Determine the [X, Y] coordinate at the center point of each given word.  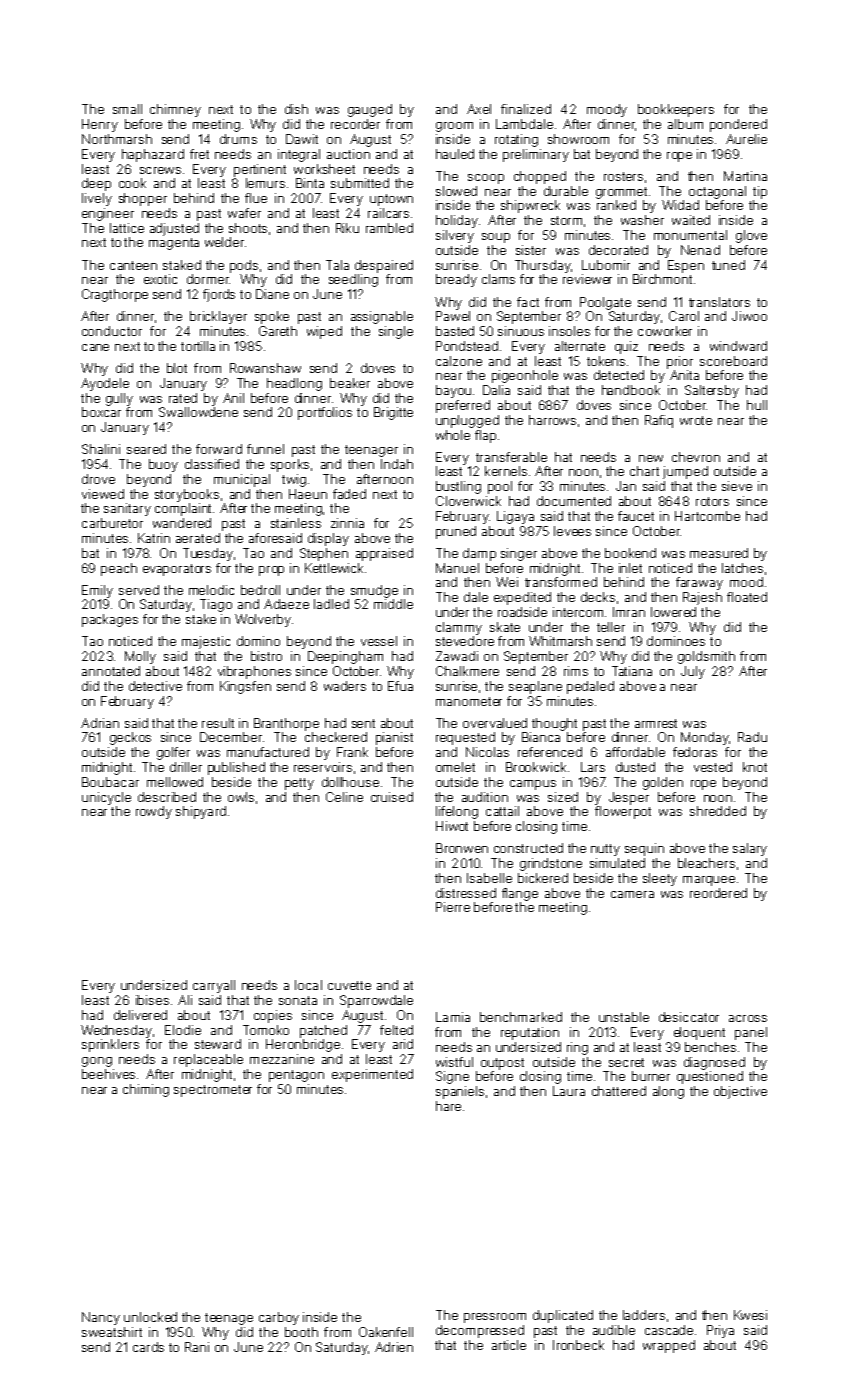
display [328, 539]
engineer [108, 214]
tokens [606, 361]
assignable [382, 317]
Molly [140, 657]
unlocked [150, 1317]
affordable [635, 752]
